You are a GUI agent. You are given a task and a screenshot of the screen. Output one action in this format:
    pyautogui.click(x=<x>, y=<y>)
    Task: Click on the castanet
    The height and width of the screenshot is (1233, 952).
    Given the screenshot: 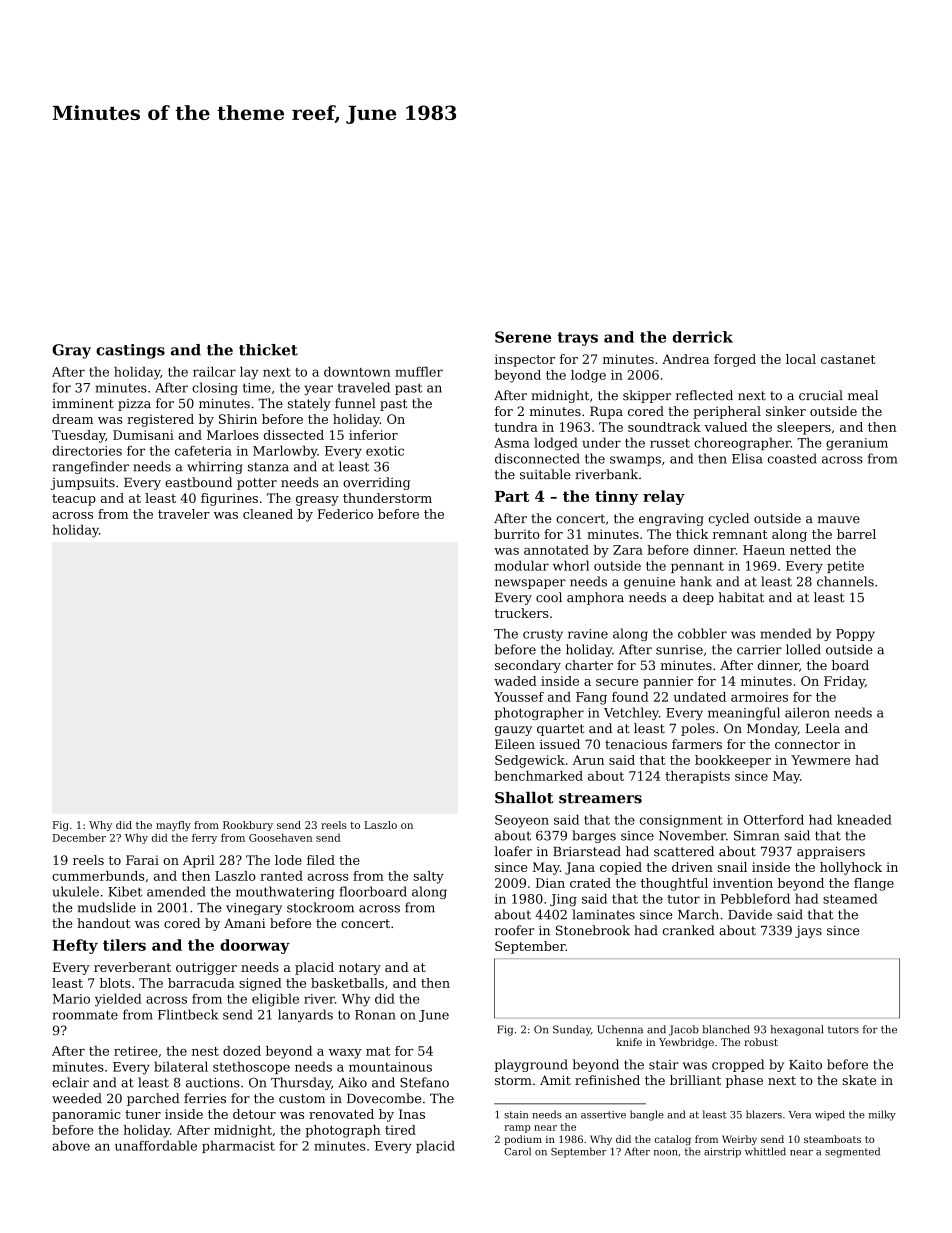 What is the action you would take?
    pyautogui.click(x=848, y=359)
